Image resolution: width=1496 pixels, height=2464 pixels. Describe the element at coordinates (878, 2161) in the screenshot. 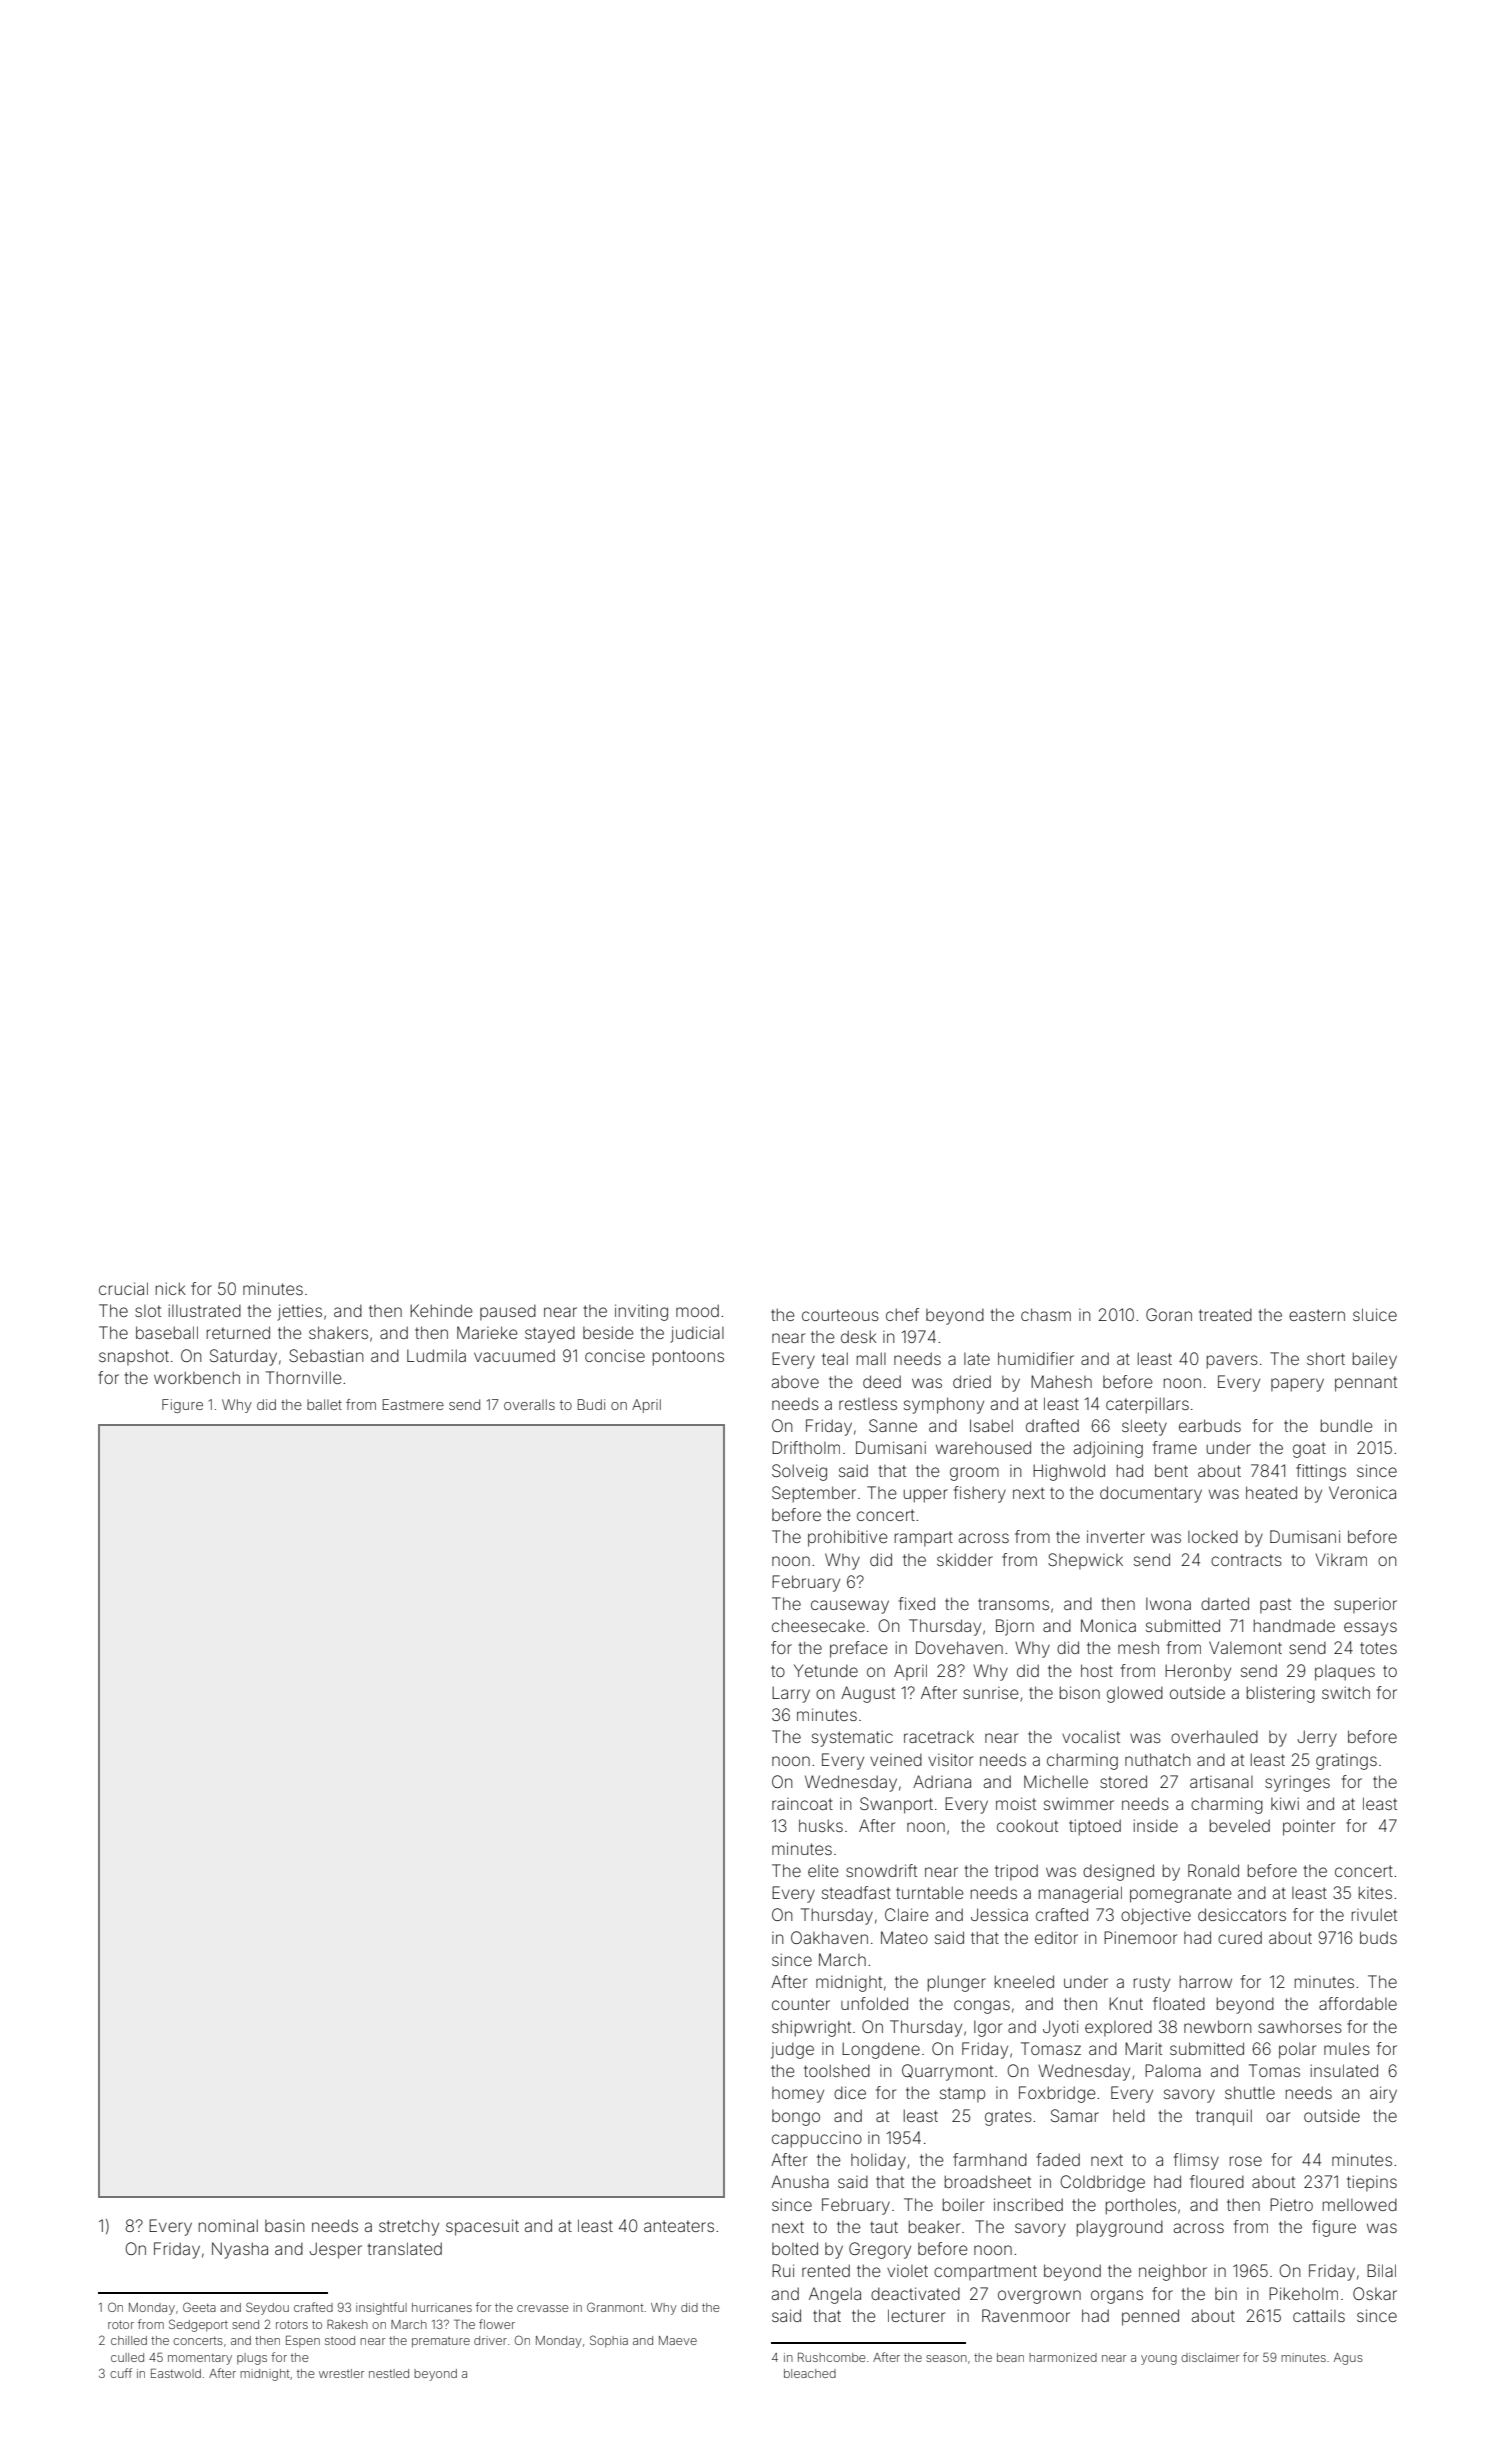

I see `holiday` at that location.
